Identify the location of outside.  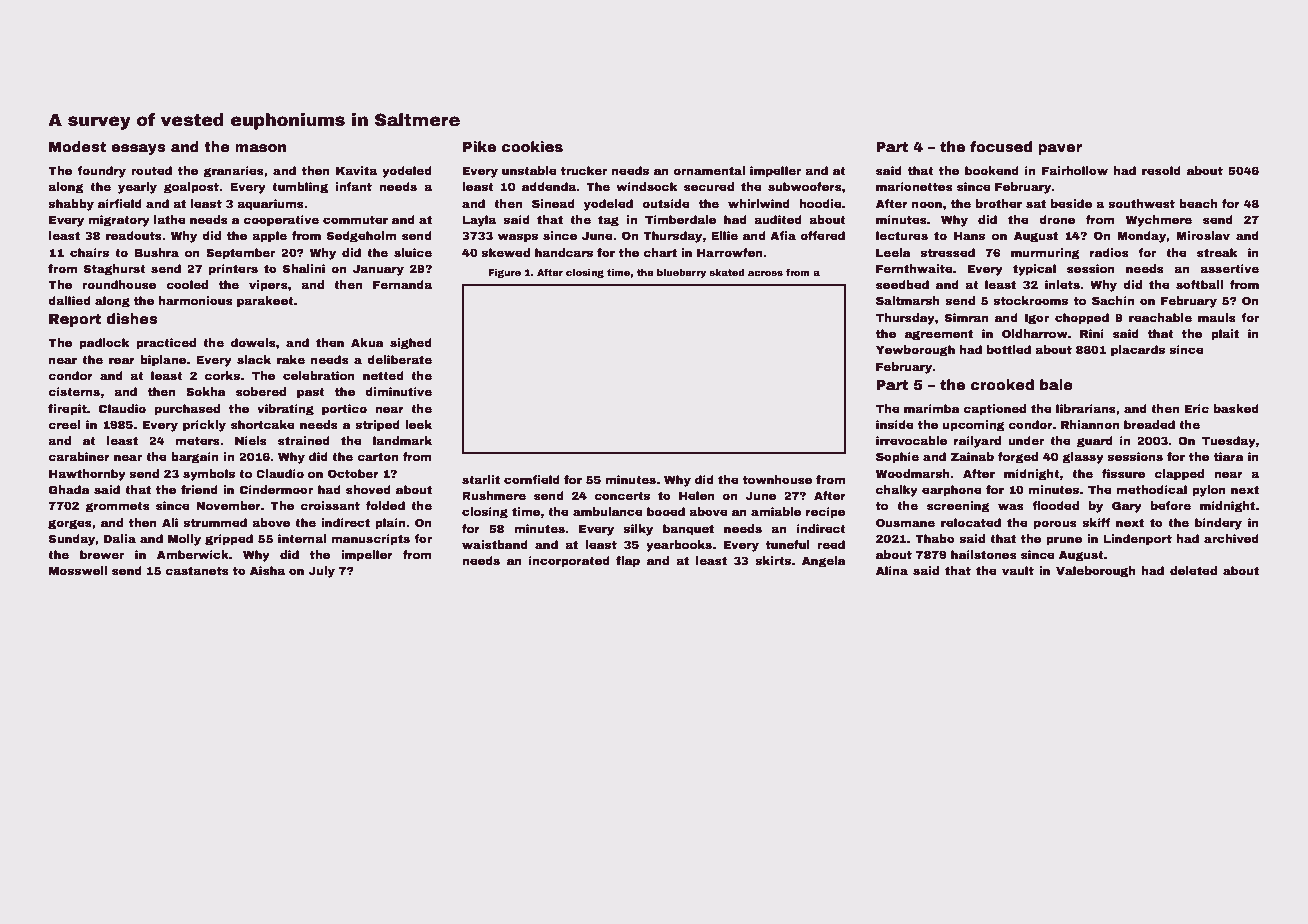
(666, 203).
